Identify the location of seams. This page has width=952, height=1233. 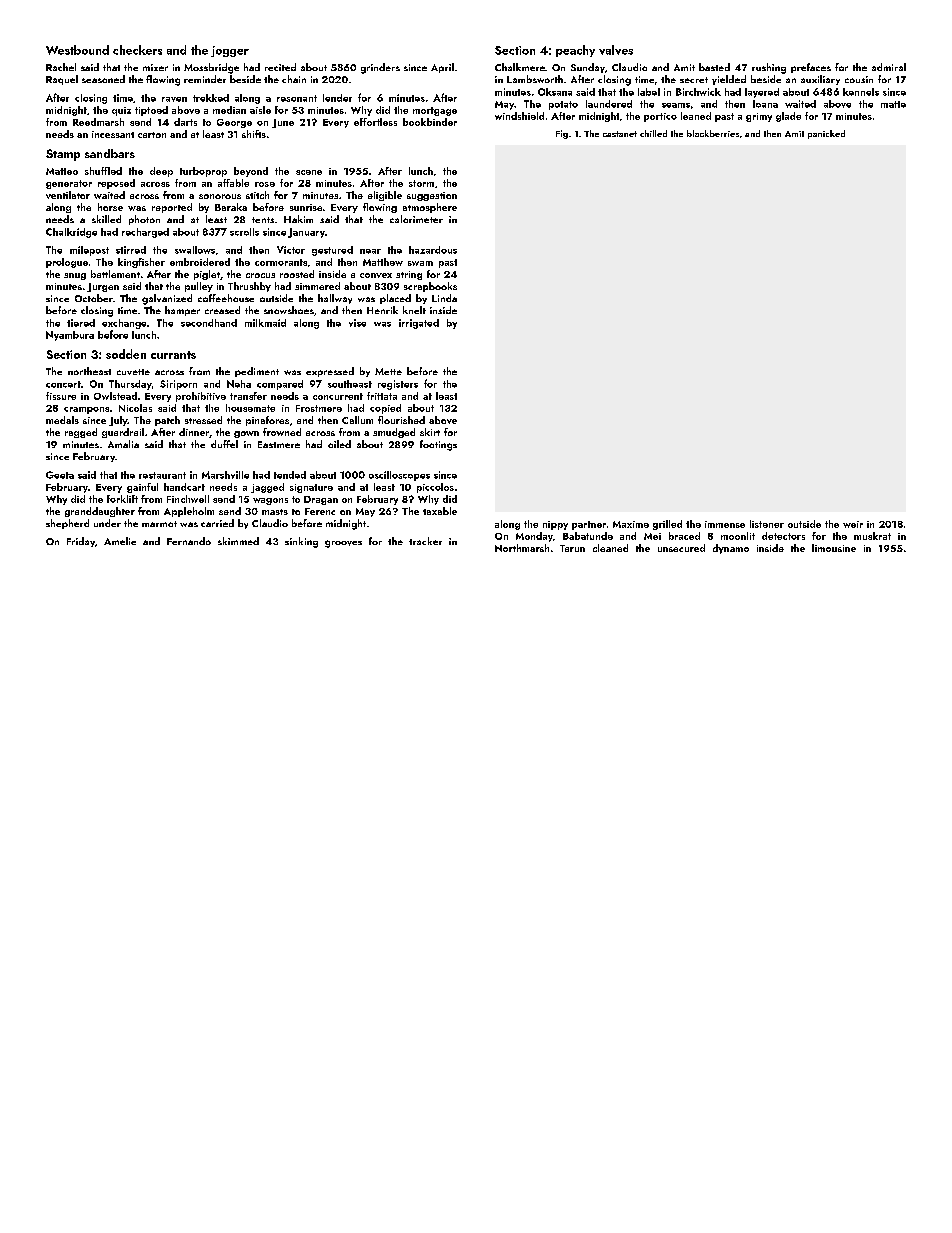
(676, 105).
